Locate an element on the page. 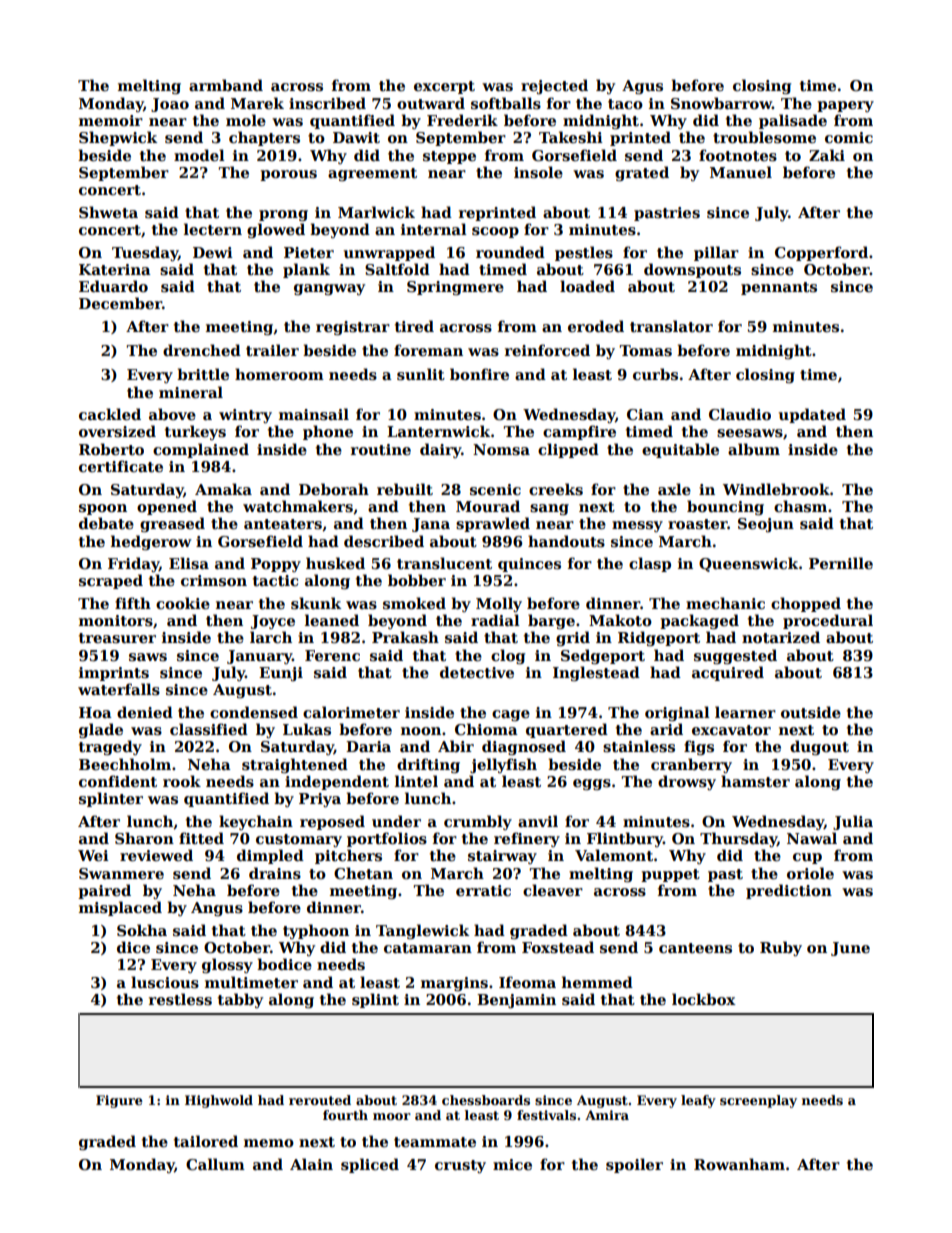  handouts is located at coordinates (566, 541).
